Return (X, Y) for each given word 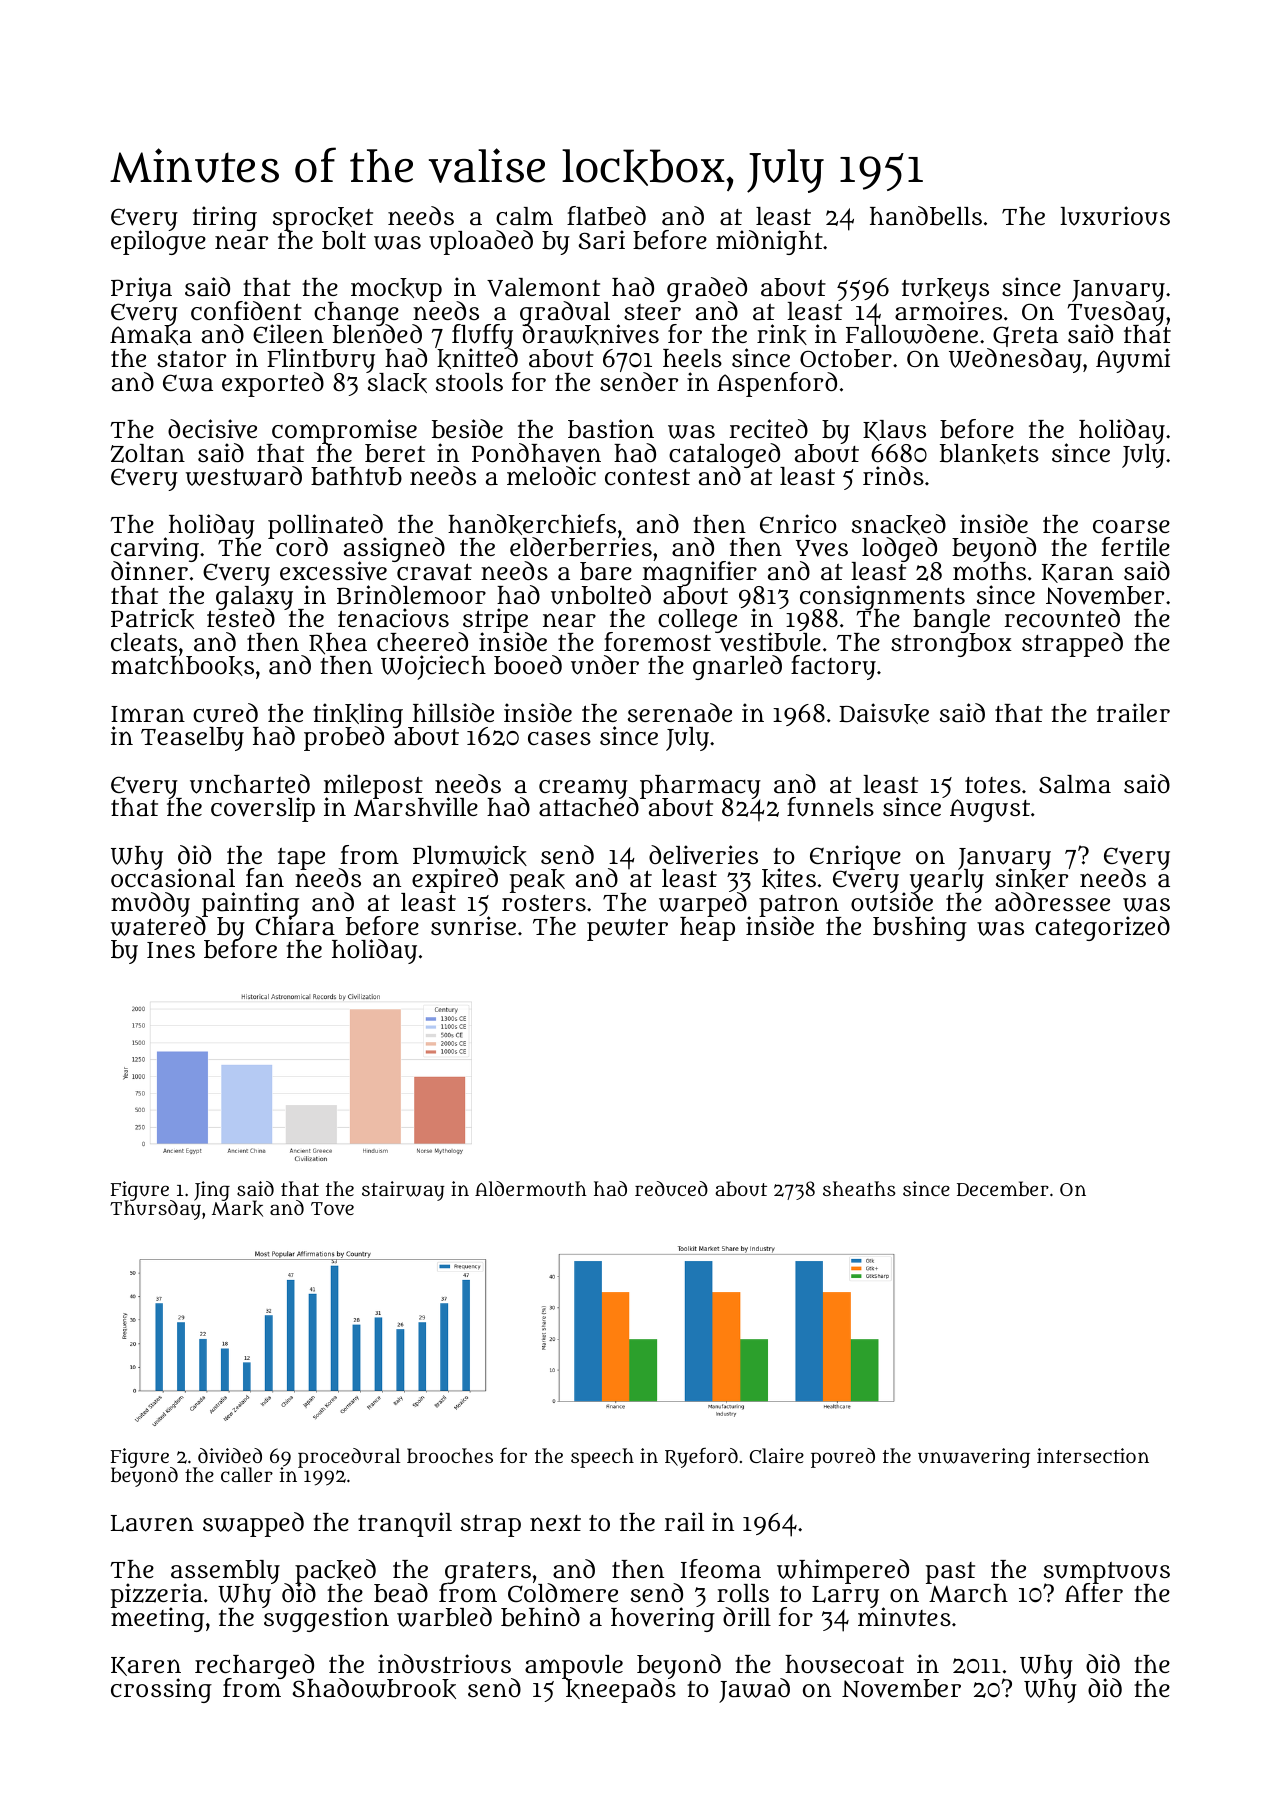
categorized (1102, 928)
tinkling (358, 715)
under (605, 665)
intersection (1093, 1455)
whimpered (843, 1571)
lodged (900, 550)
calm (524, 216)
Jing (212, 1191)
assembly (225, 1572)
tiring (225, 218)
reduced (671, 1188)
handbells (926, 216)
